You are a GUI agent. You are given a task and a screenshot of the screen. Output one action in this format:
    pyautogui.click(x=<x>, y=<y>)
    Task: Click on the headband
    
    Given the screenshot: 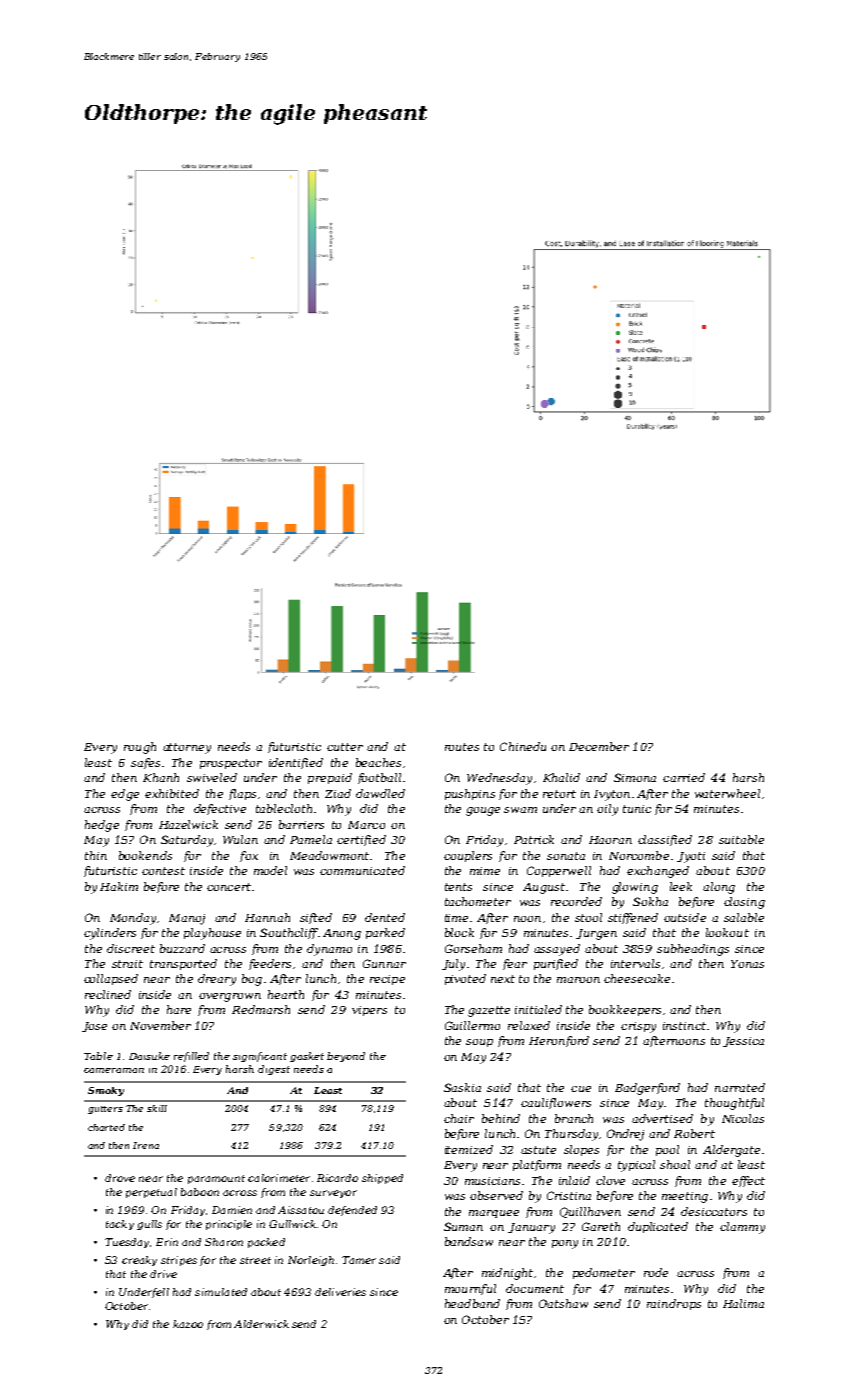 What is the action you would take?
    pyautogui.click(x=472, y=1303)
